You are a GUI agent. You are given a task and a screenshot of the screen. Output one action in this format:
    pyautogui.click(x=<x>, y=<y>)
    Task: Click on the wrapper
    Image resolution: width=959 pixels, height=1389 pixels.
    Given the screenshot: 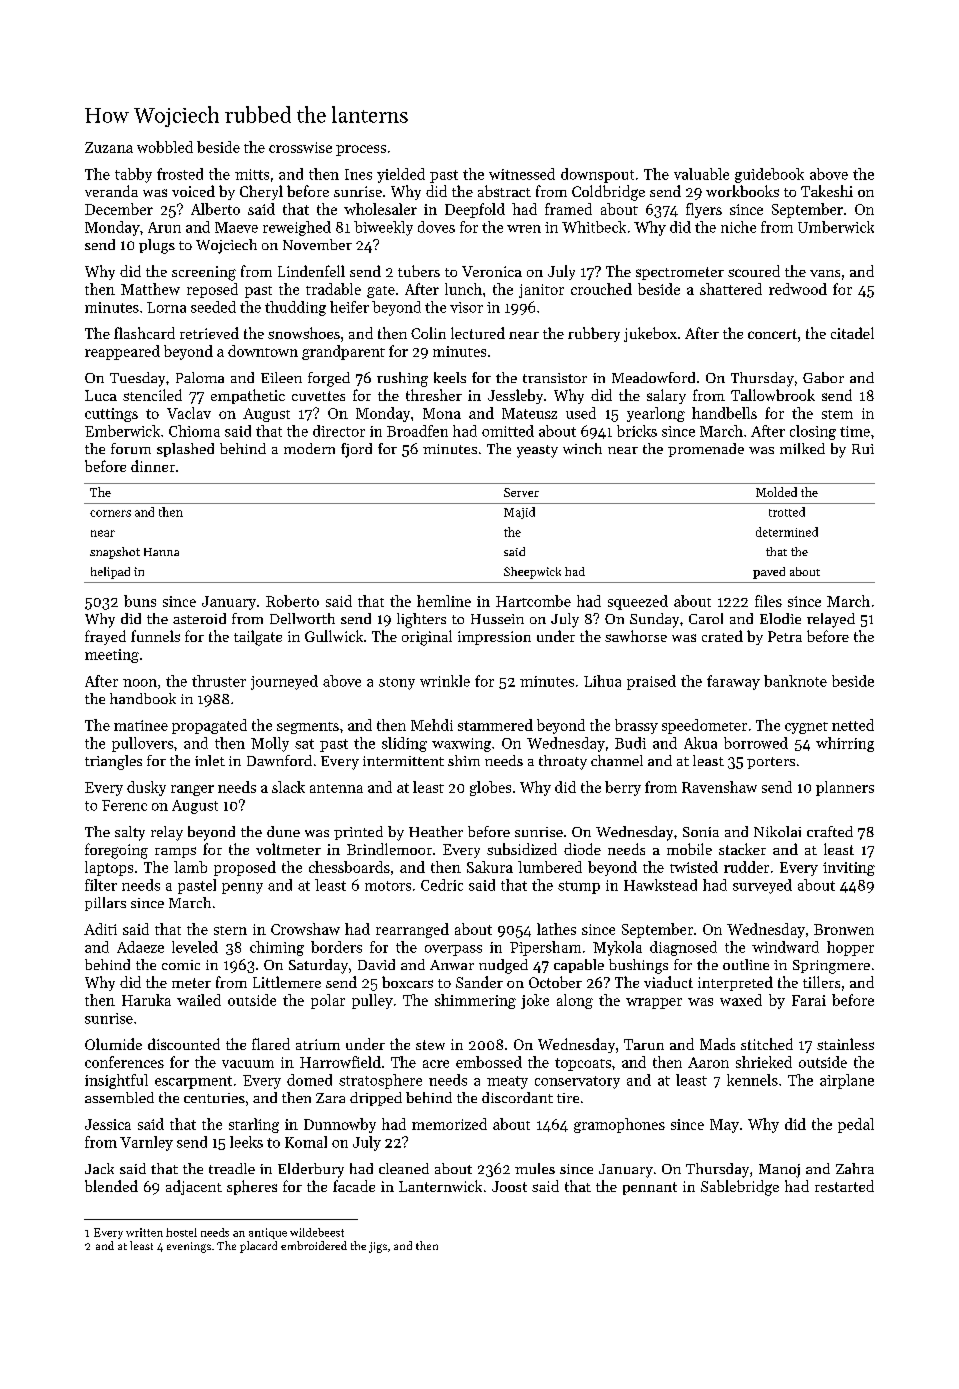 What is the action you would take?
    pyautogui.click(x=654, y=1003)
